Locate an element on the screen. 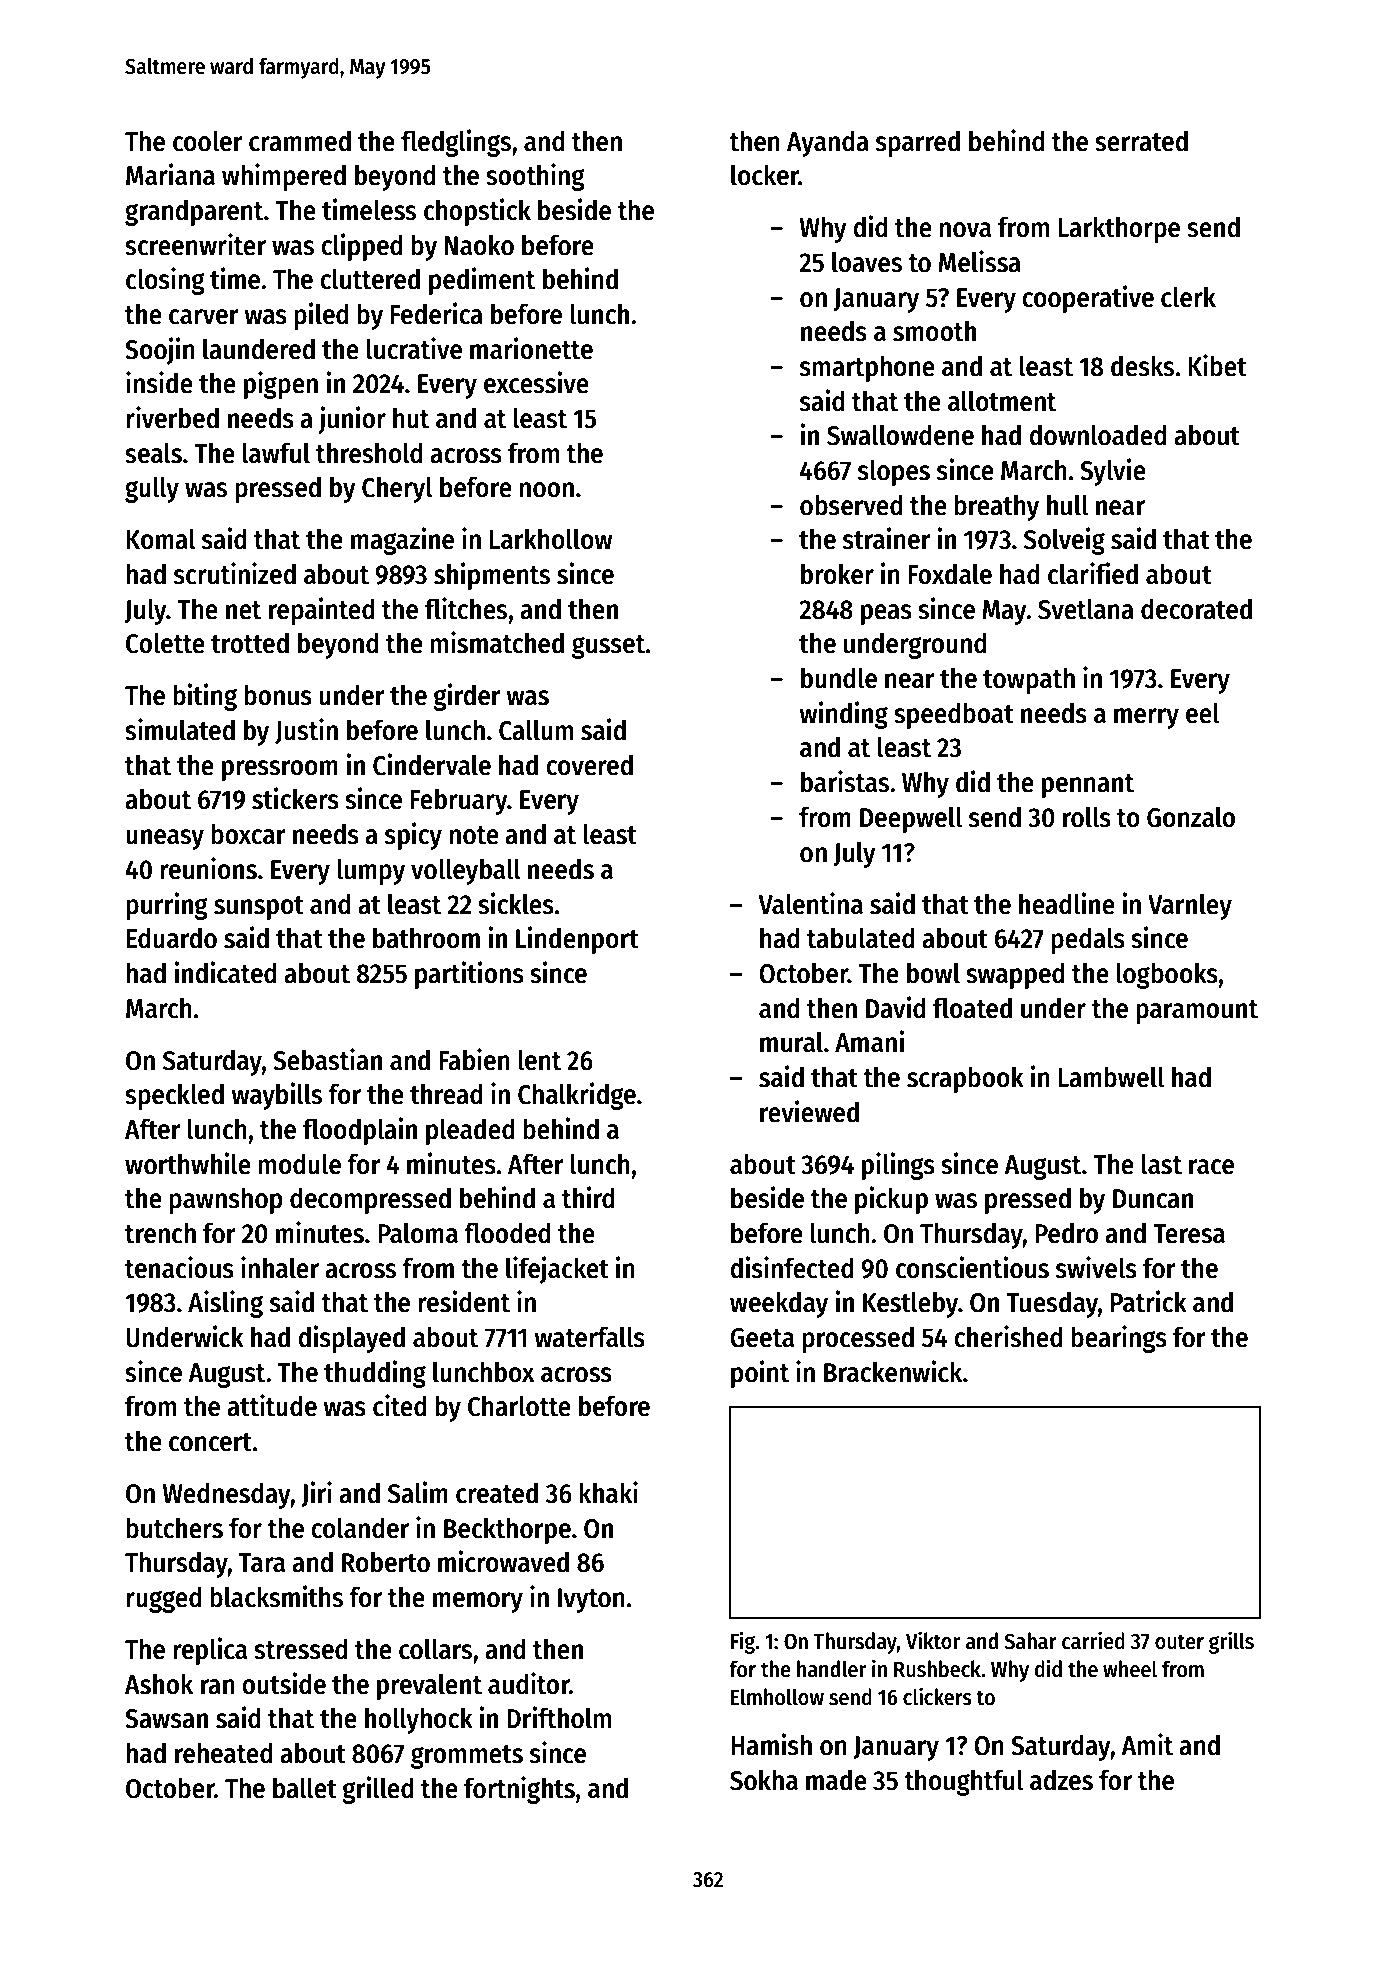 The width and height of the screenshot is (1386, 1969). crammed is located at coordinates (300, 141).
